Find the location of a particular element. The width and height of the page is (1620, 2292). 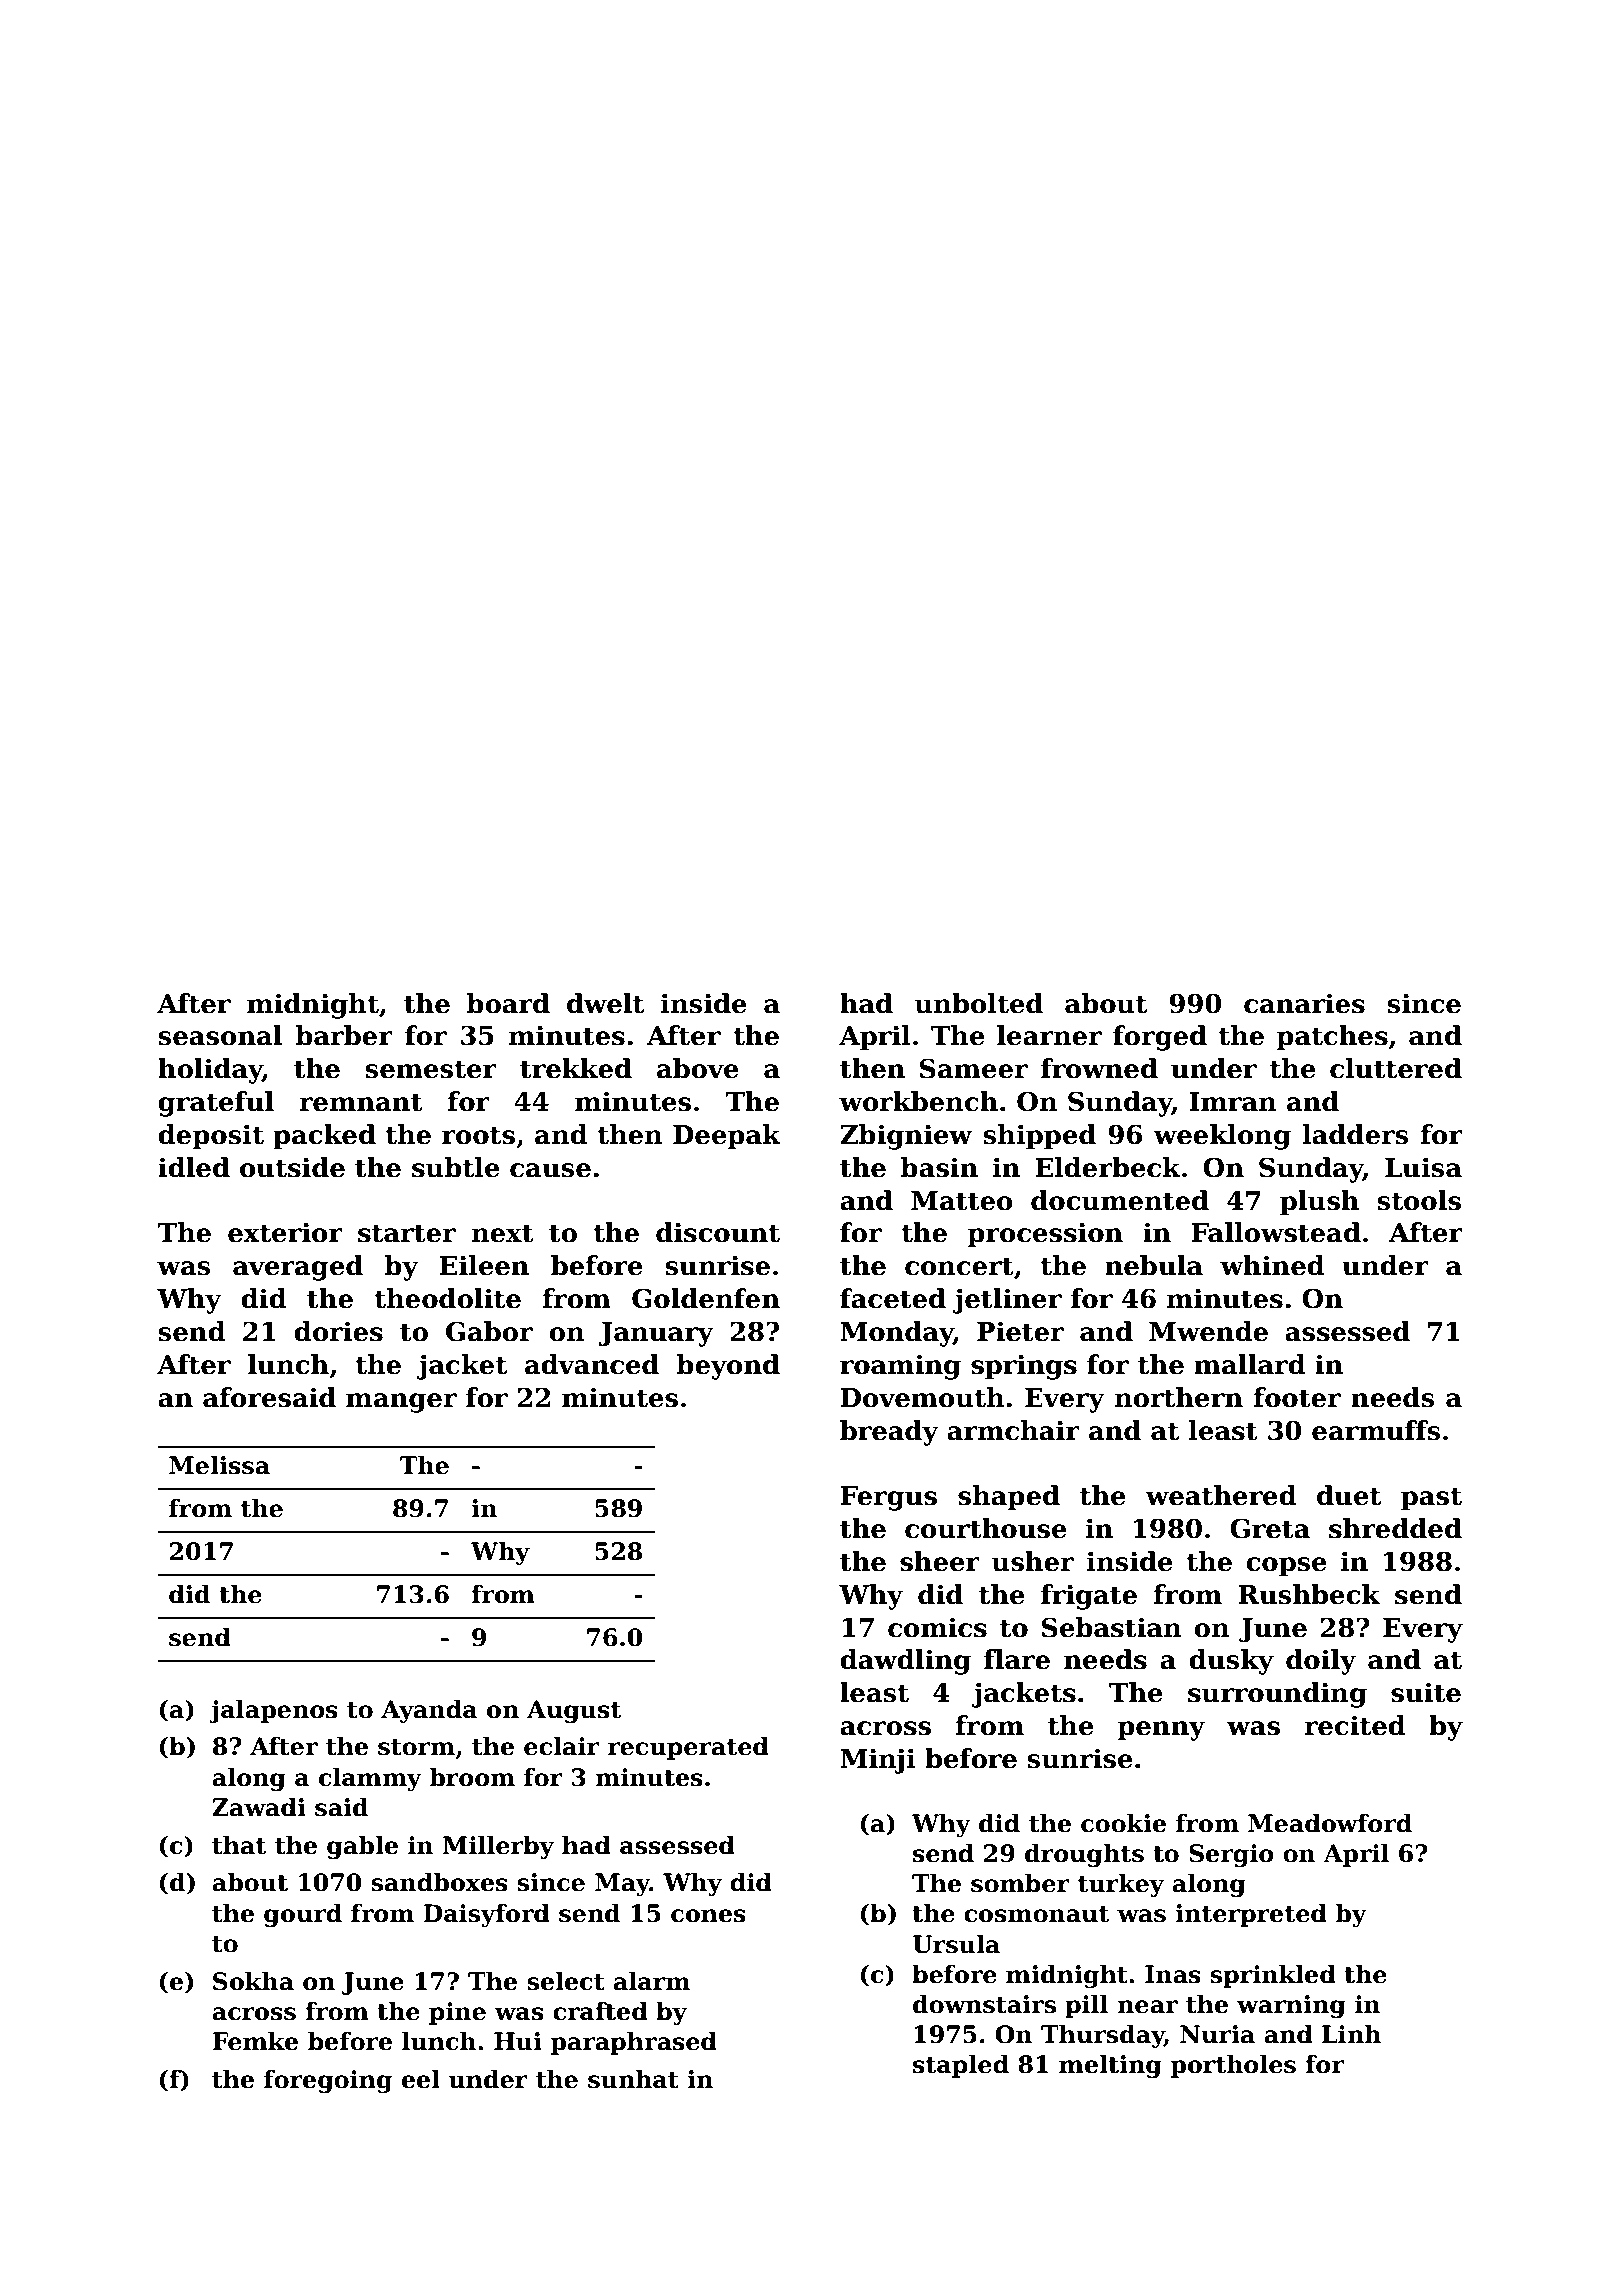

stapled is located at coordinates (961, 2066).
